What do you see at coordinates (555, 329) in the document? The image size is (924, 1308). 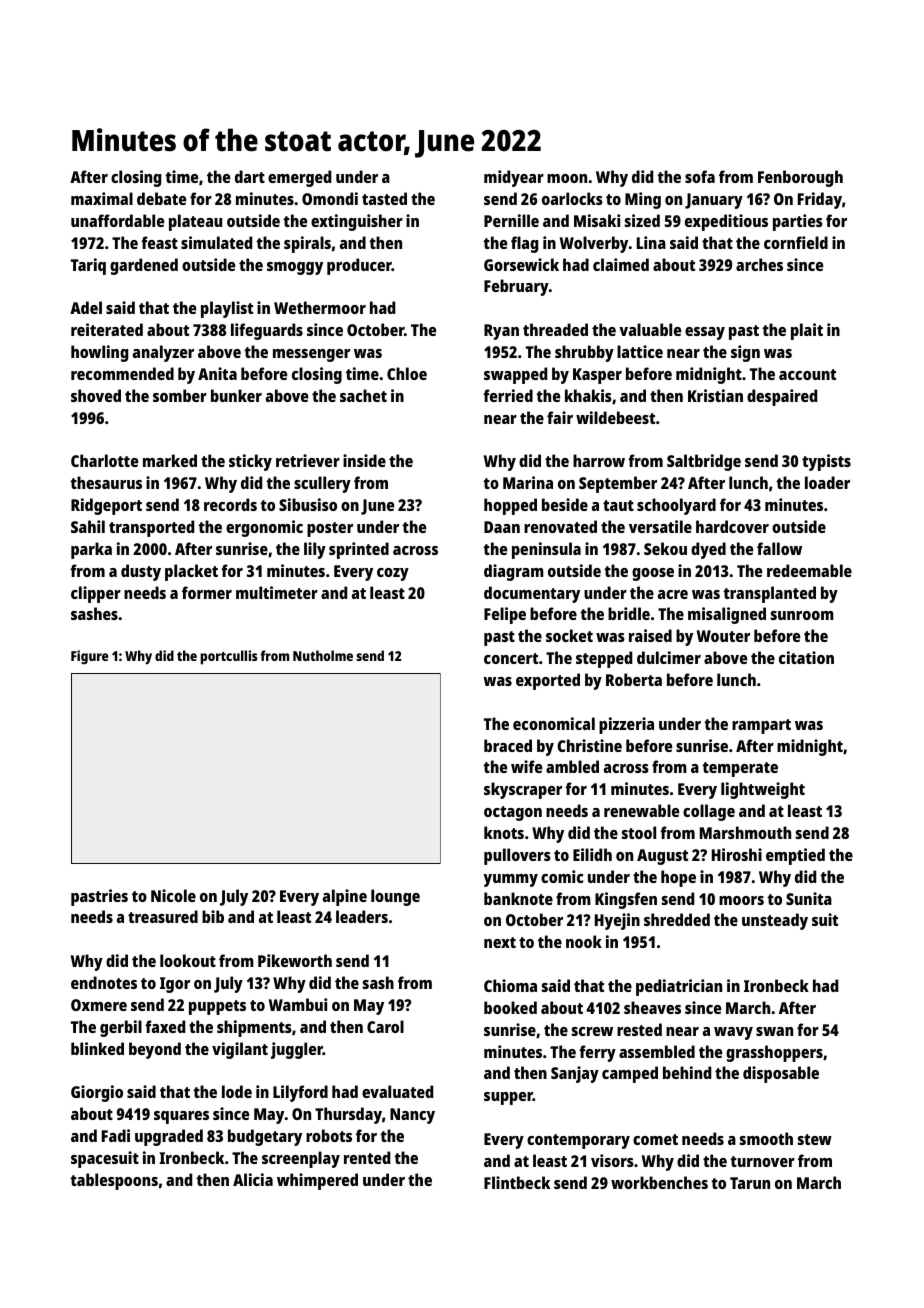 I see `threaded` at bounding box center [555, 329].
